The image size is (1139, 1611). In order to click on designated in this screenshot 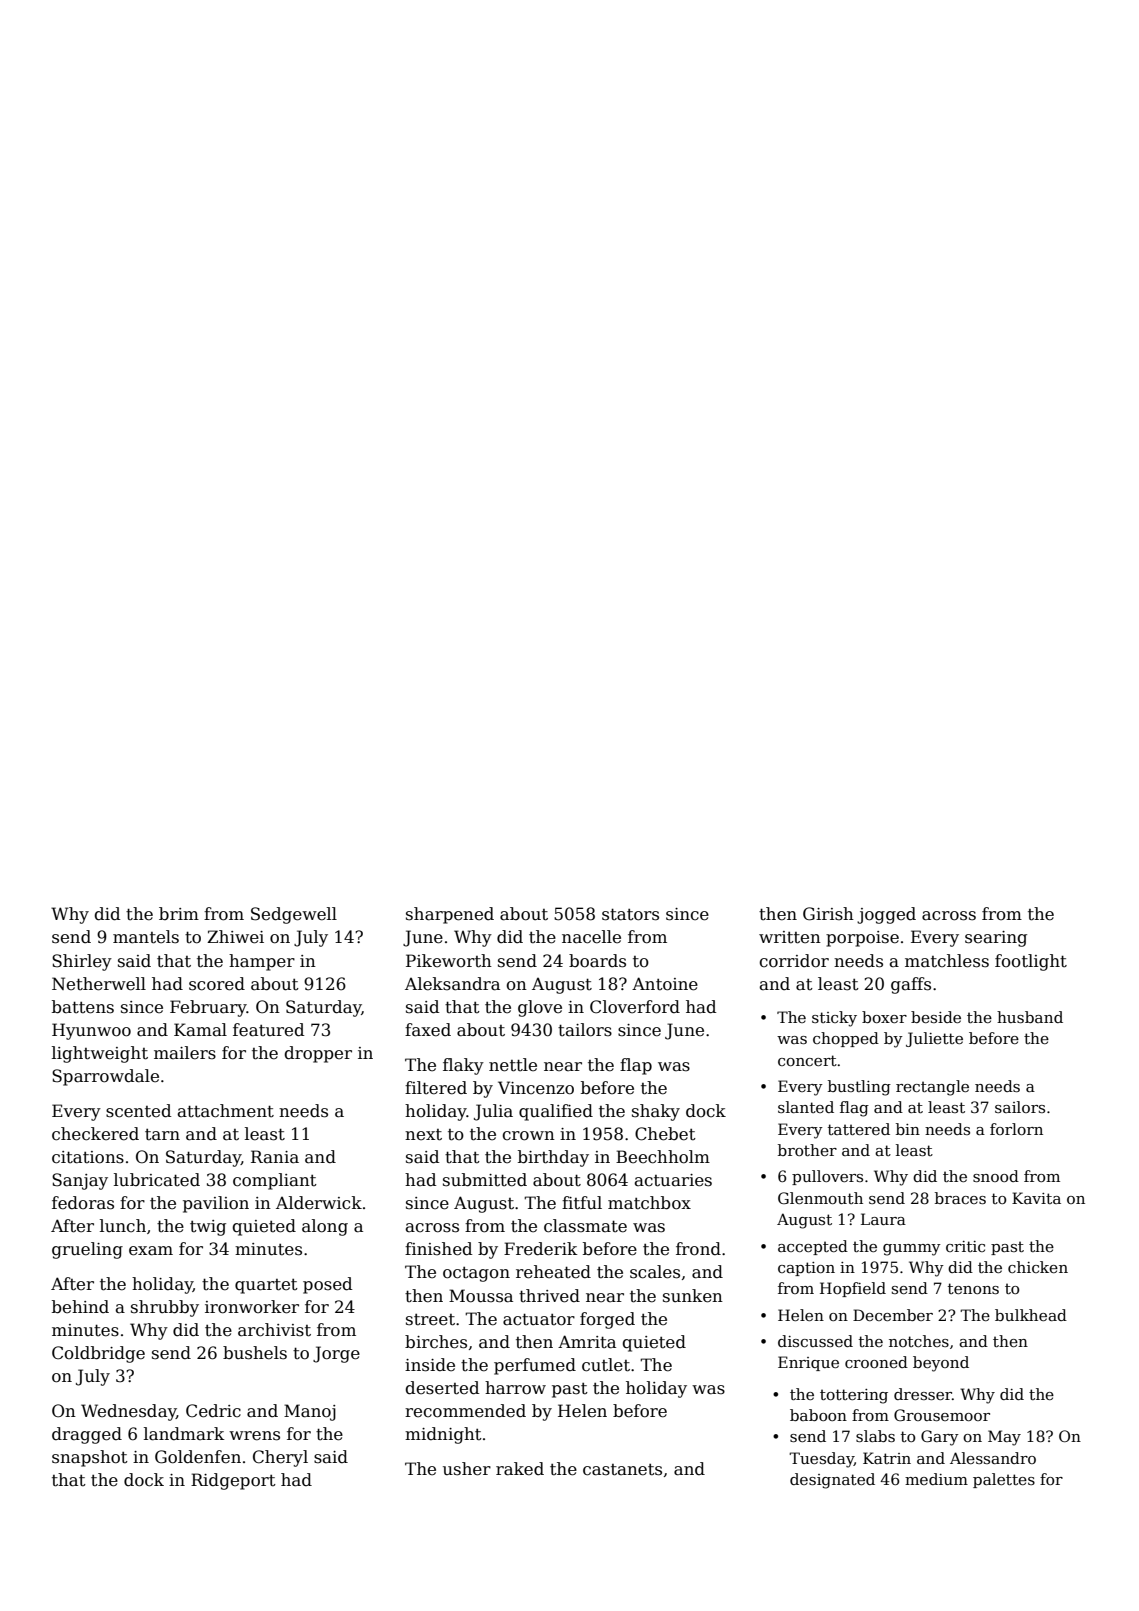, I will do `click(832, 1481)`.
